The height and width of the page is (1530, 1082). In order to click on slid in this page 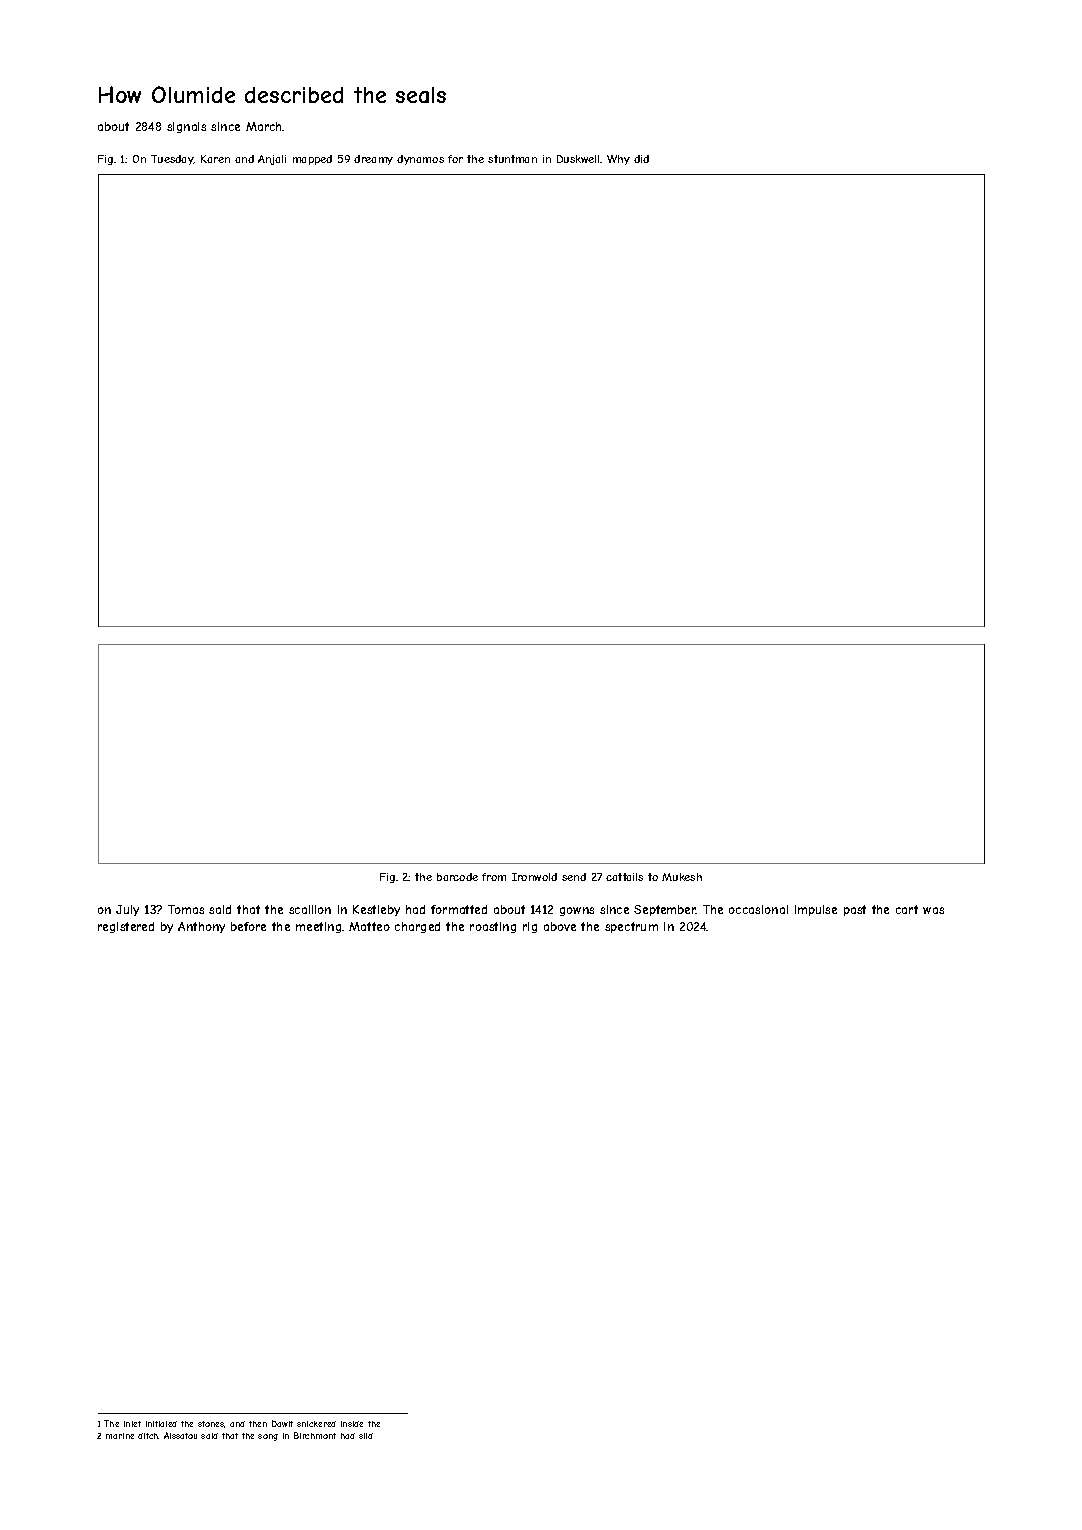, I will do `click(366, 1436)`.
